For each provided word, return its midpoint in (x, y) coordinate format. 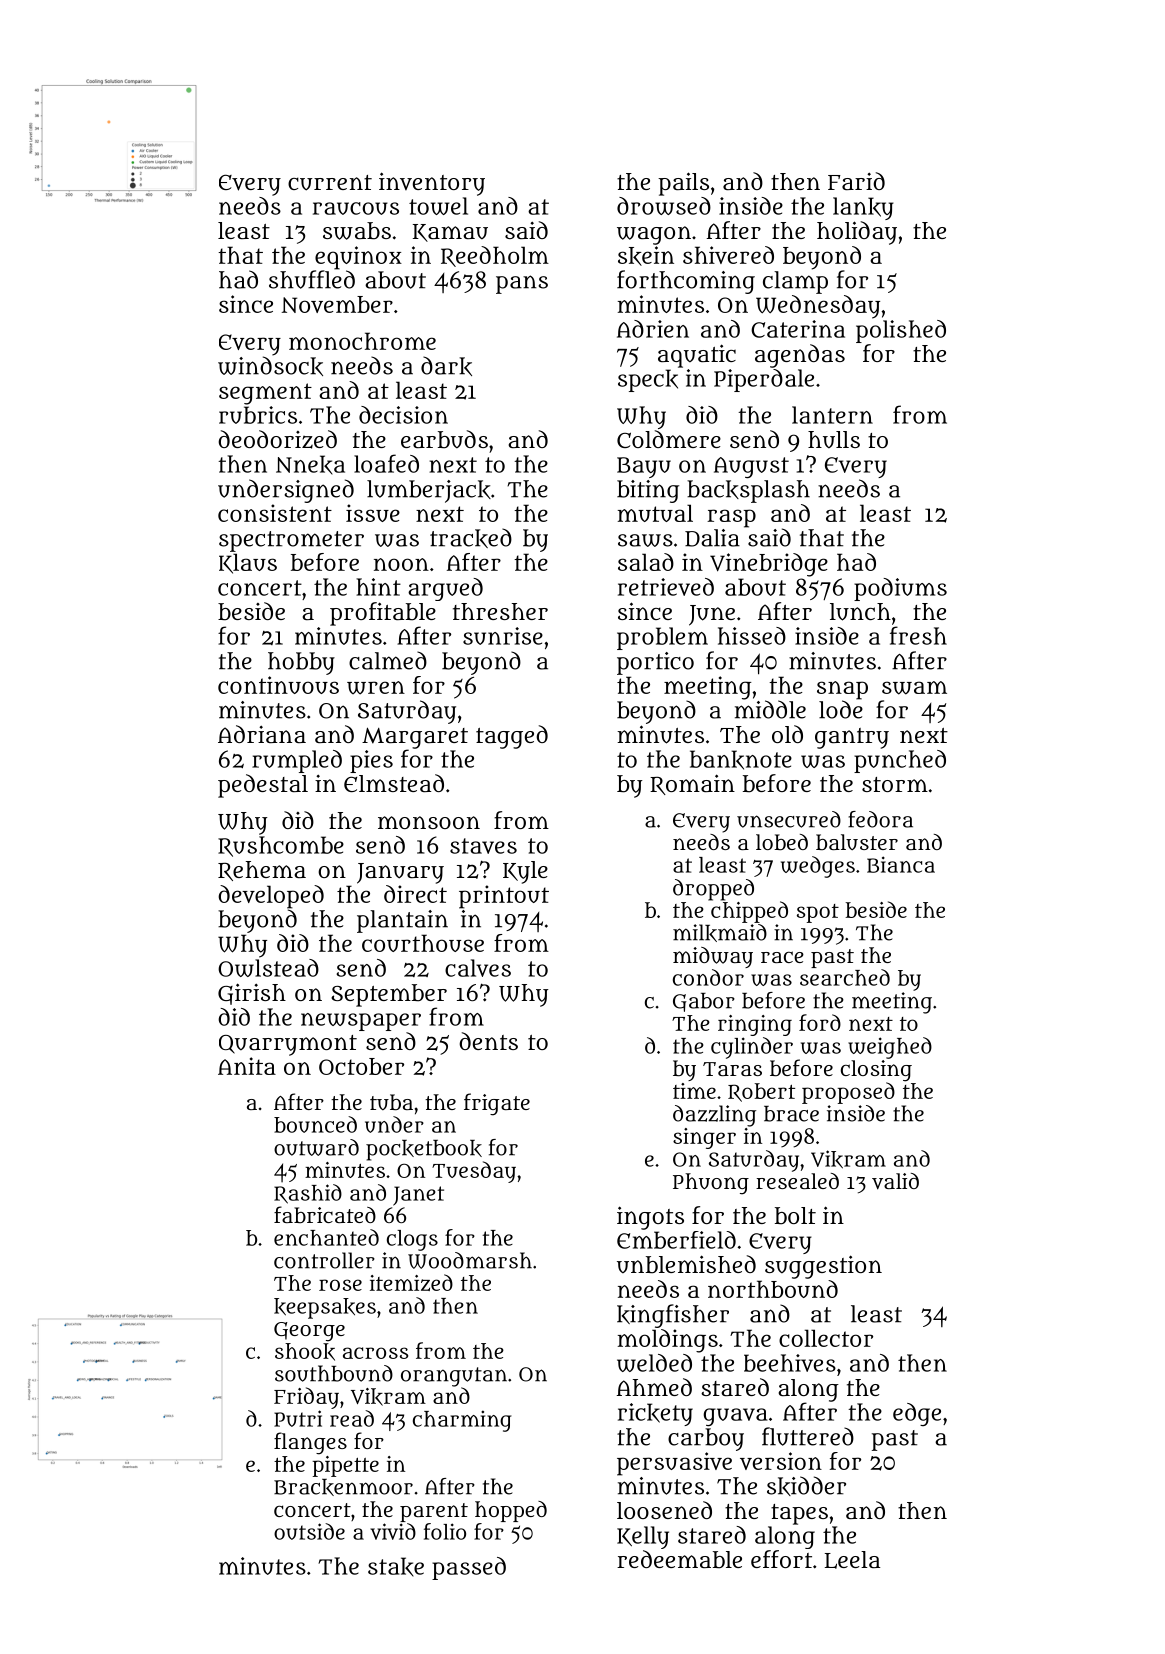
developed (271, 897)
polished (901, 331)
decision (403, 415)
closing (876, 1071)
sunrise (503, 636)
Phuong (711, 1184)
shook (305, 1352)
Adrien (653, 329)
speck (648, 380)
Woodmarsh (470, 1260)
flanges (310, 1443)
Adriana (262, 734)
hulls (834, 439)
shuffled (312, 279)
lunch (860, 612)
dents (488, 1041)
